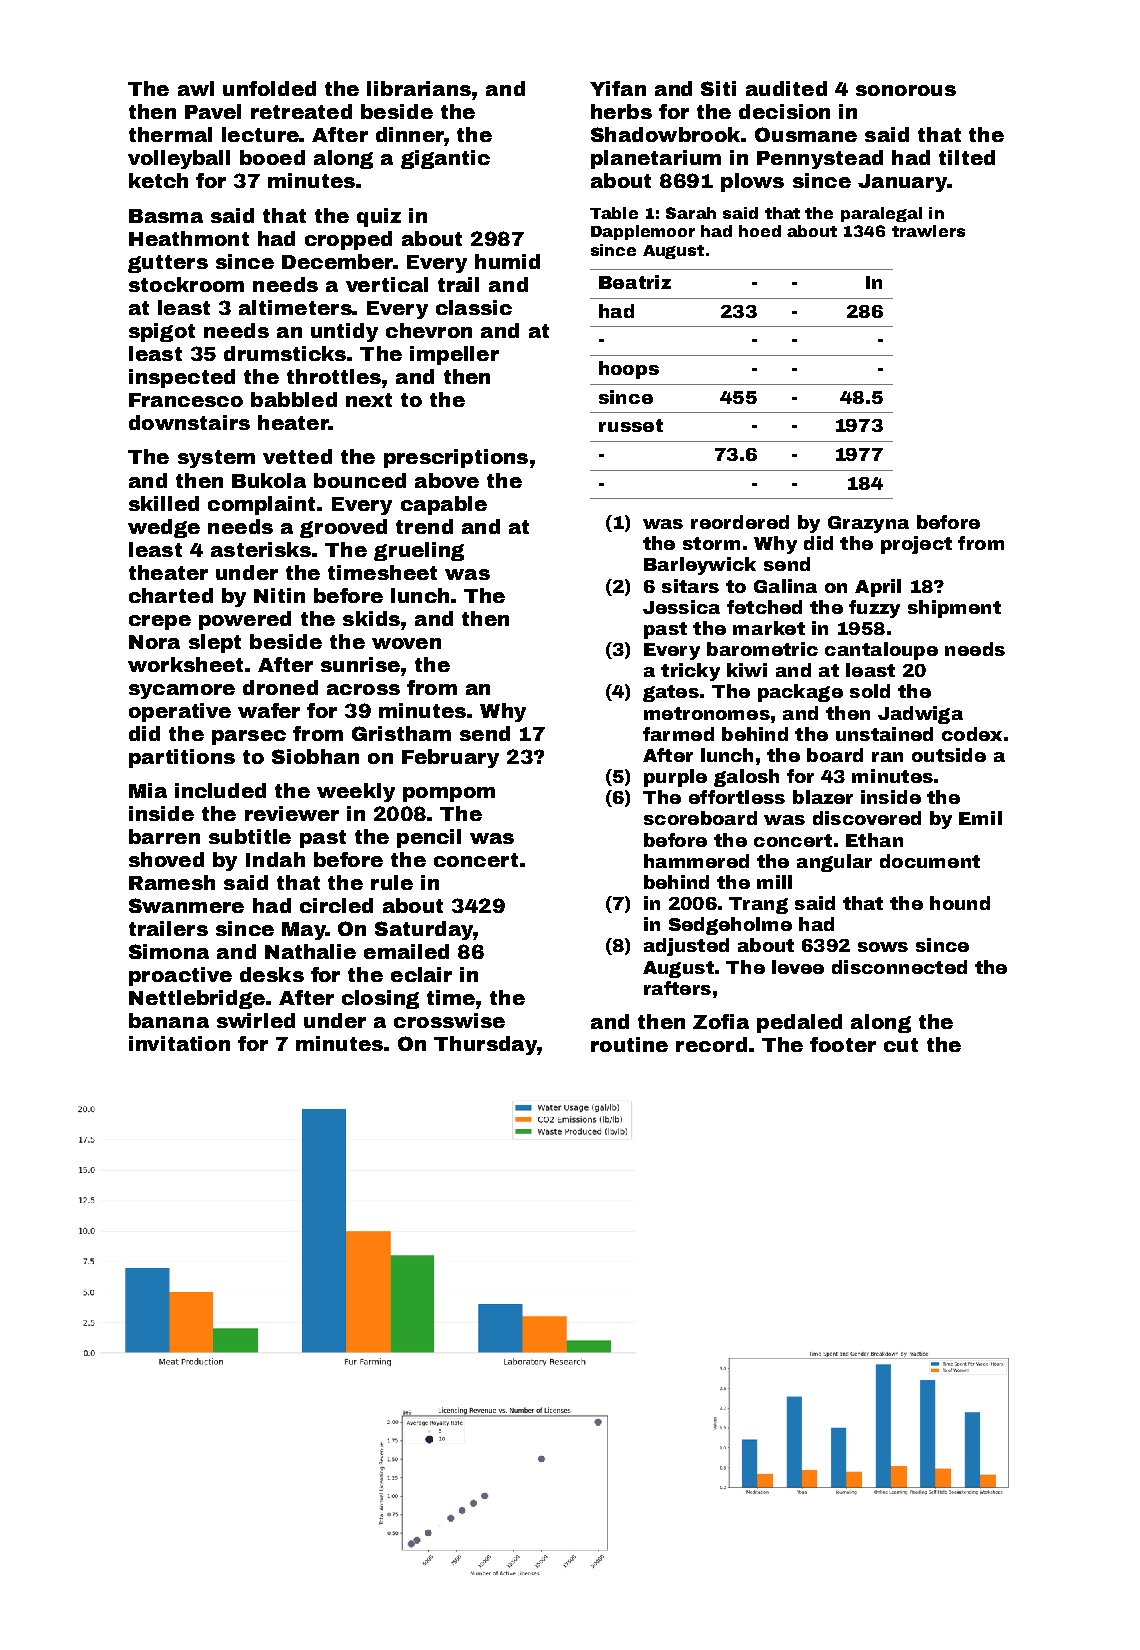 This page has height=1650, width=1140. What do you see at coordinates (868, 524) in the page?
I see `Grazyna` at bounding box center [868, 524].
